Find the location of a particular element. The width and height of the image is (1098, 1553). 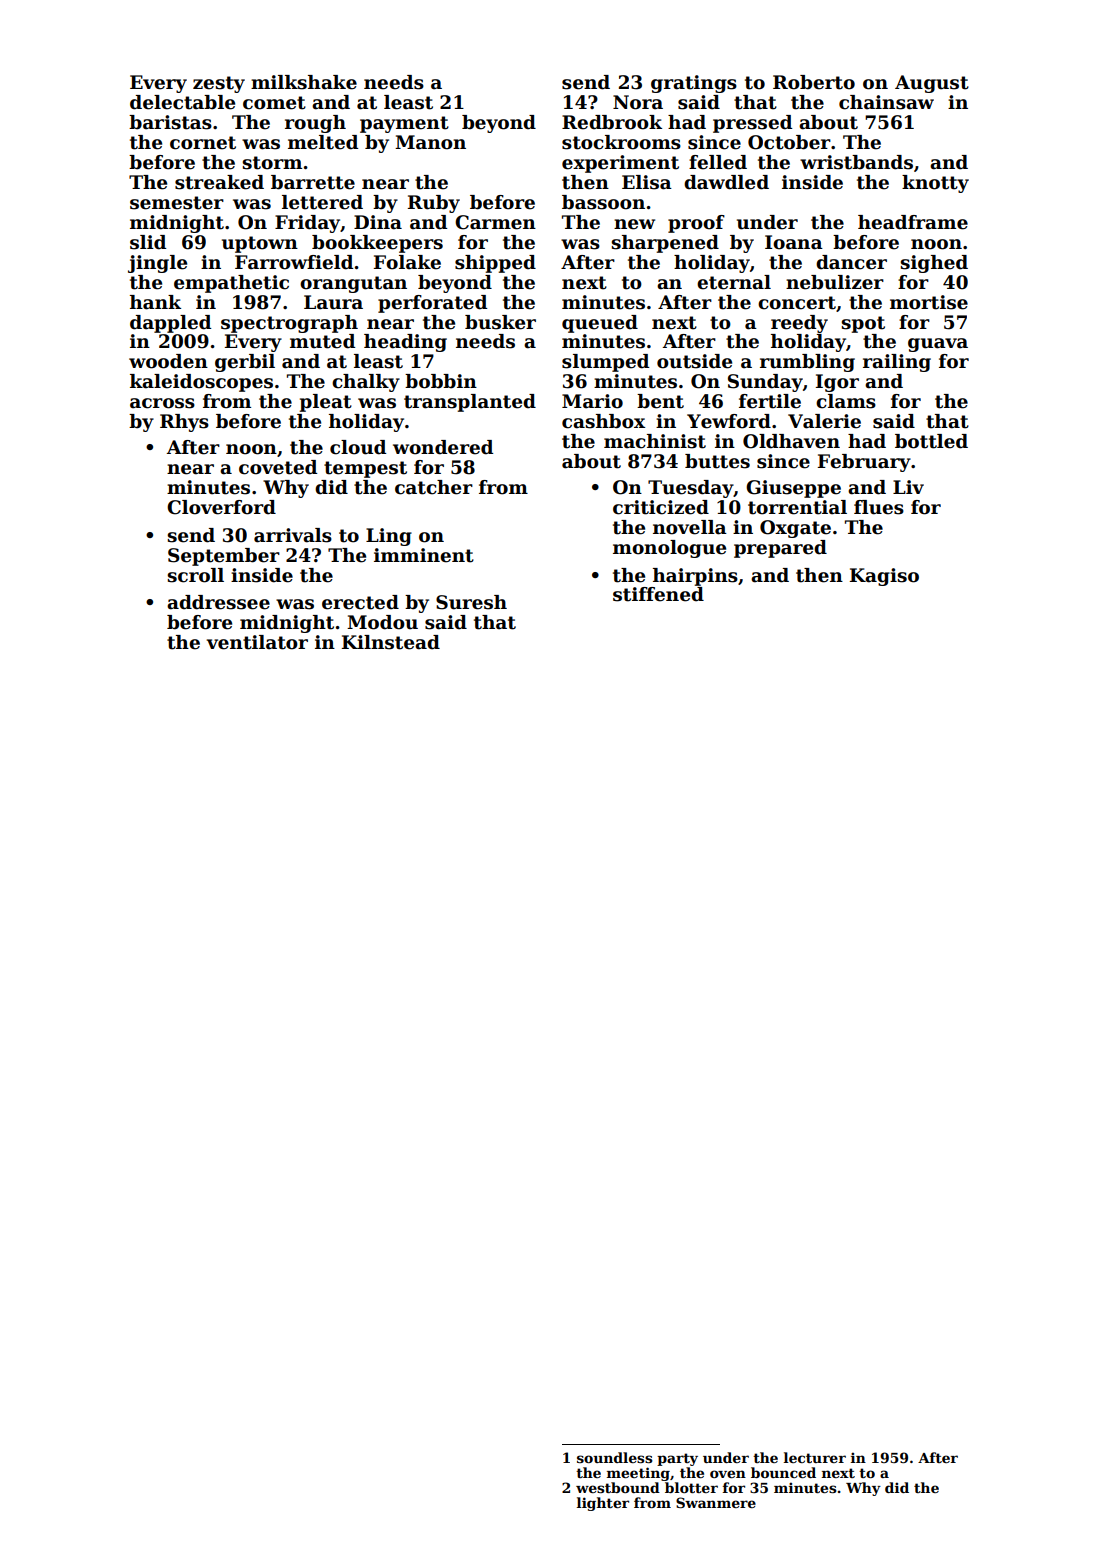

flues is located at coordinates (879, 507).
